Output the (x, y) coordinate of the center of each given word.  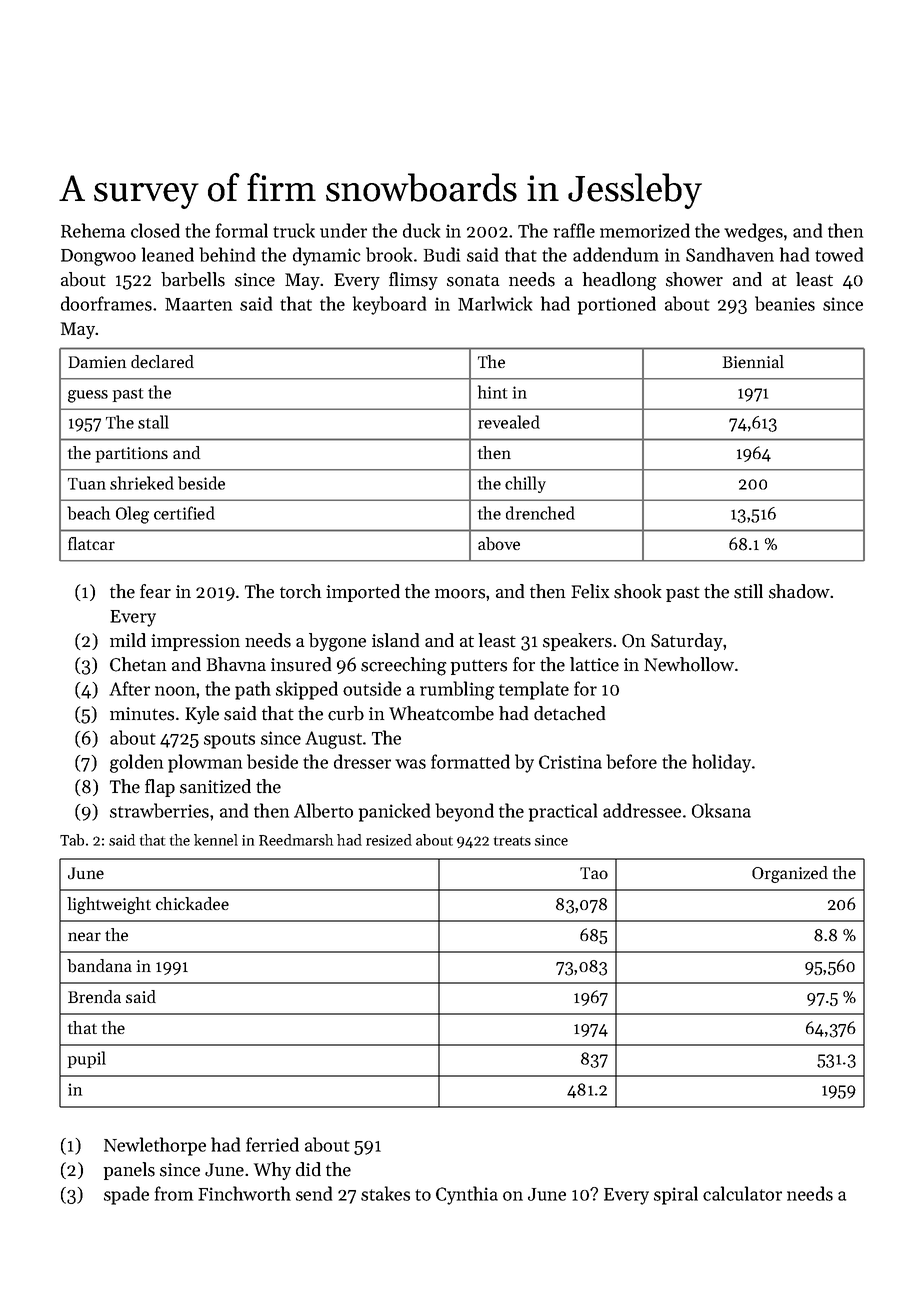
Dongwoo (98, 257)
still (748, 591)
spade (126, 1195)
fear (155, 591)
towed (839, 254)
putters (479, 667)
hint (492, 392)
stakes (385, 1193)
